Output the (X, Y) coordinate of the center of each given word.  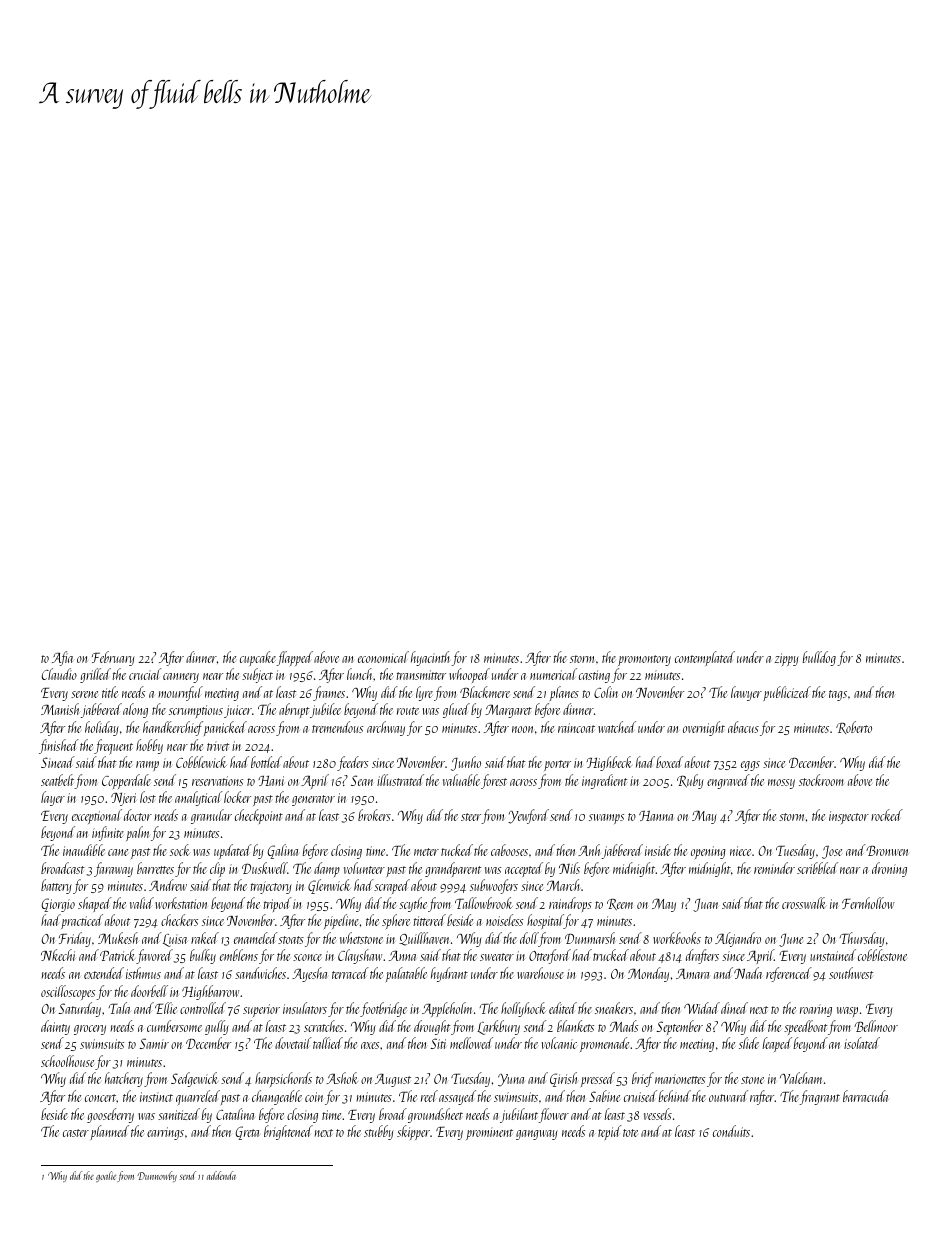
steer (471, 818)
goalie (106, 1176)
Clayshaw (360, 956)
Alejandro (738, 939)
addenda (221, 1175)
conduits (731, 1131)
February (113, 658)
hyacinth (430, 658)
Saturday (79, 1009)
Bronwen (887, 850)
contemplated (705, 658)
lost (148, 797)
